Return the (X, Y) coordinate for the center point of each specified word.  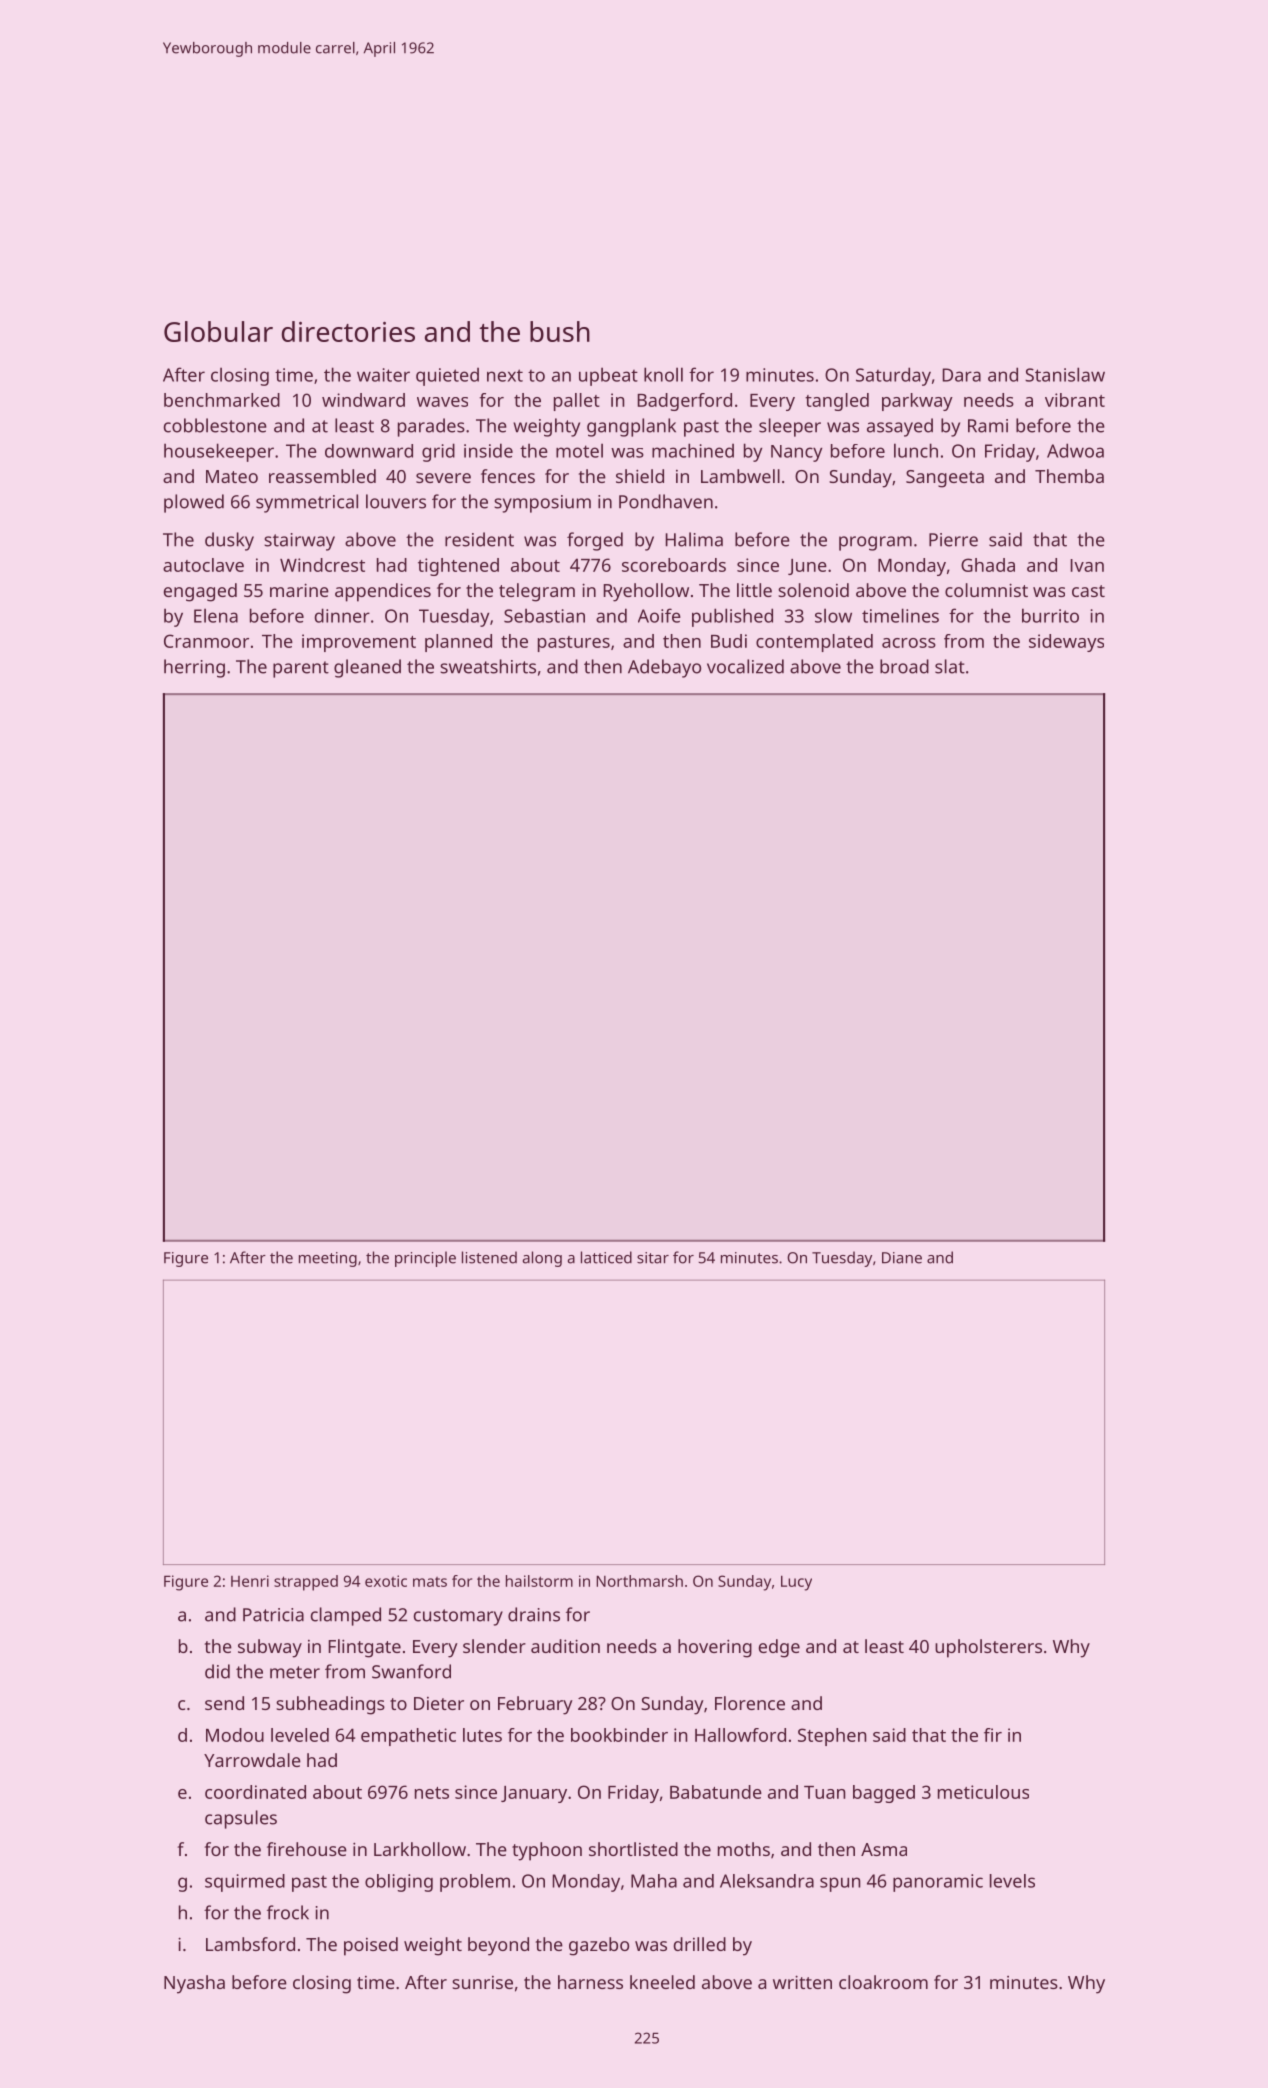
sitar (653, 1258)
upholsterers (988, 1648)
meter (295, 1672)
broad (904, 666)
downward (369, 451)
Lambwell (740, 476)
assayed (900, 427)
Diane (902, 1258)
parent (301, 669)
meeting (328, 1259)
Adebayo (664, 668)
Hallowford (740, 1735)
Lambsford (250, 1944)
